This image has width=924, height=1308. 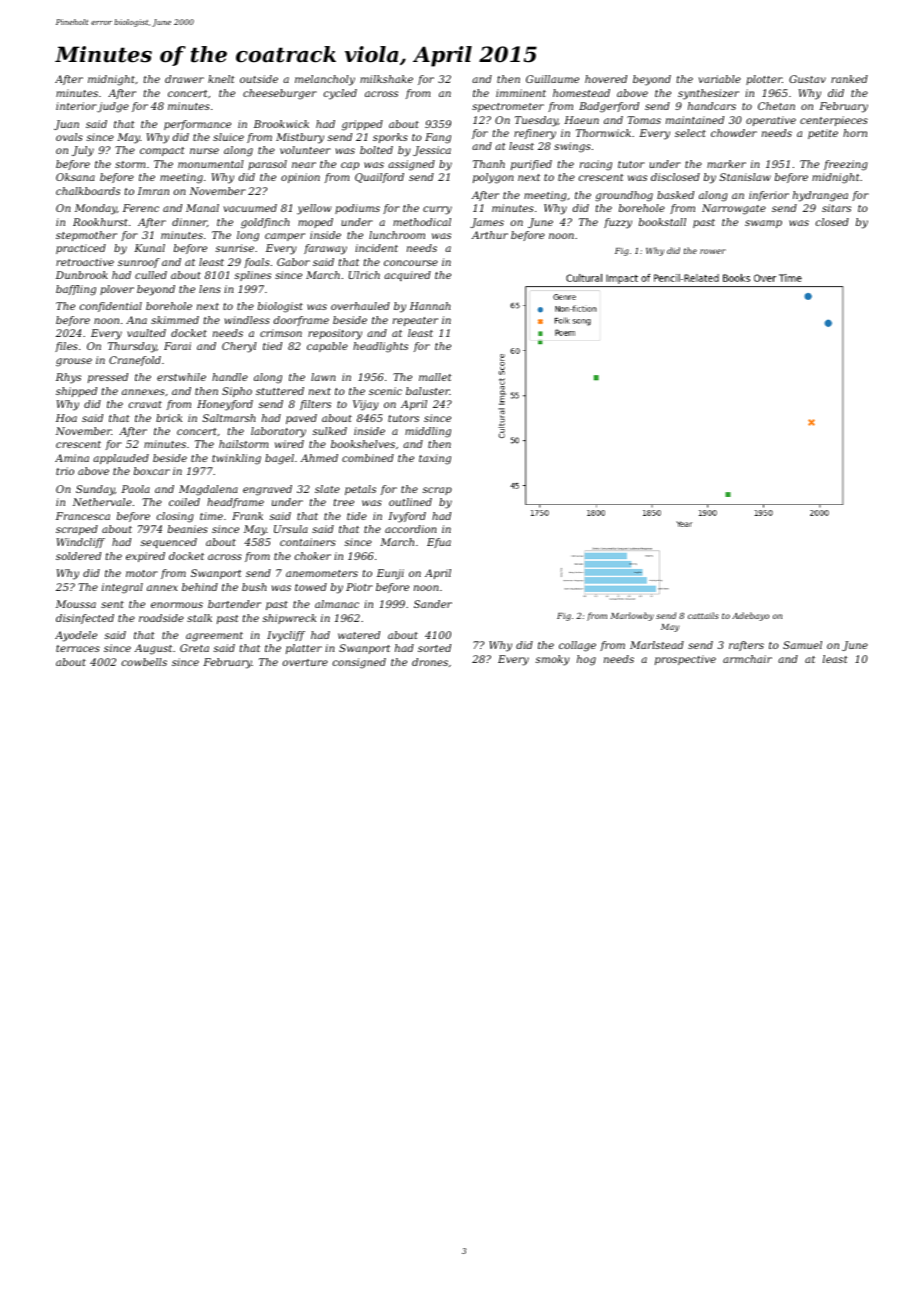 What do you see at coordinates (552, 79) in the image?
I see `Guillaume` at bounding box center [552, 79].
